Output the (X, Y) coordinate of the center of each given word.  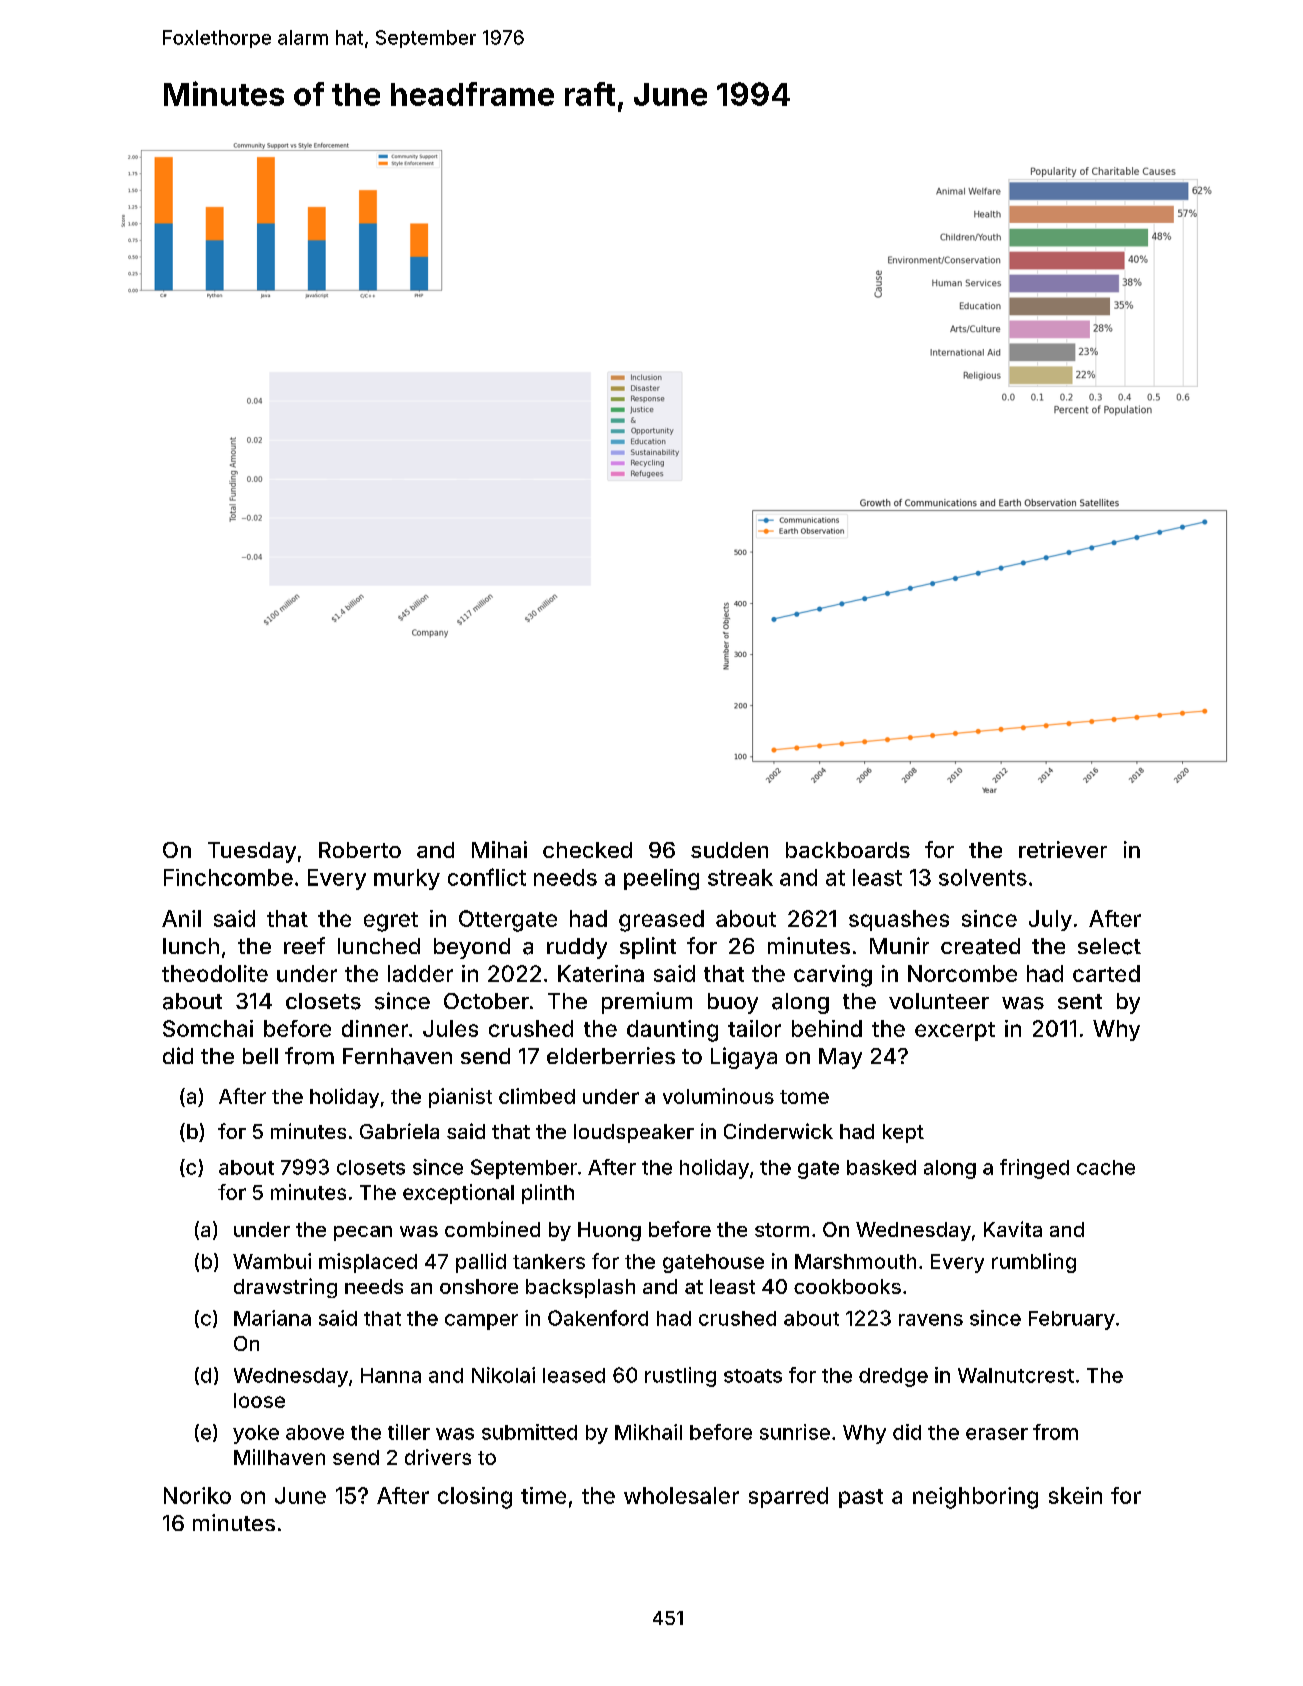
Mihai (499, 849)
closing (475, 1498)
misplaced (368, 1263)
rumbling (1034, 1263)
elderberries (611, 1055)
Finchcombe (228, 877)
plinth (548, 1194)
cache (1106, 1167)
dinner (375, 1028)
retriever (1063, 849)
